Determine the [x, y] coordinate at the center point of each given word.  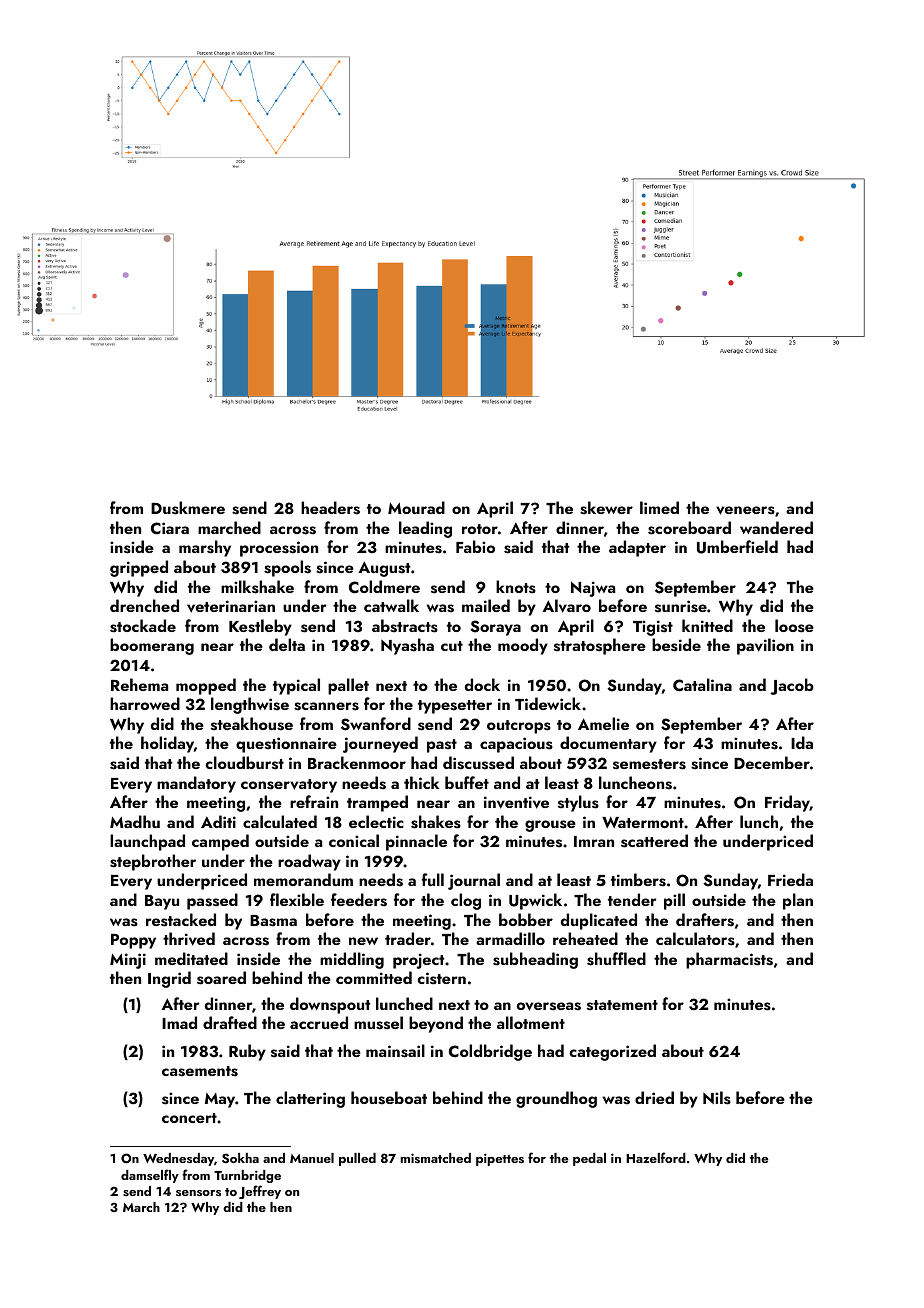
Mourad [416, 507]
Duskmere [188, 508]
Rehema [139, 684]
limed [659, 507]
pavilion [765, 646]
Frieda [790, 879]
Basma [273, 921]
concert [189, 1118]
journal [474, 881]
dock [482, 684]
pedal [589, 1159]
